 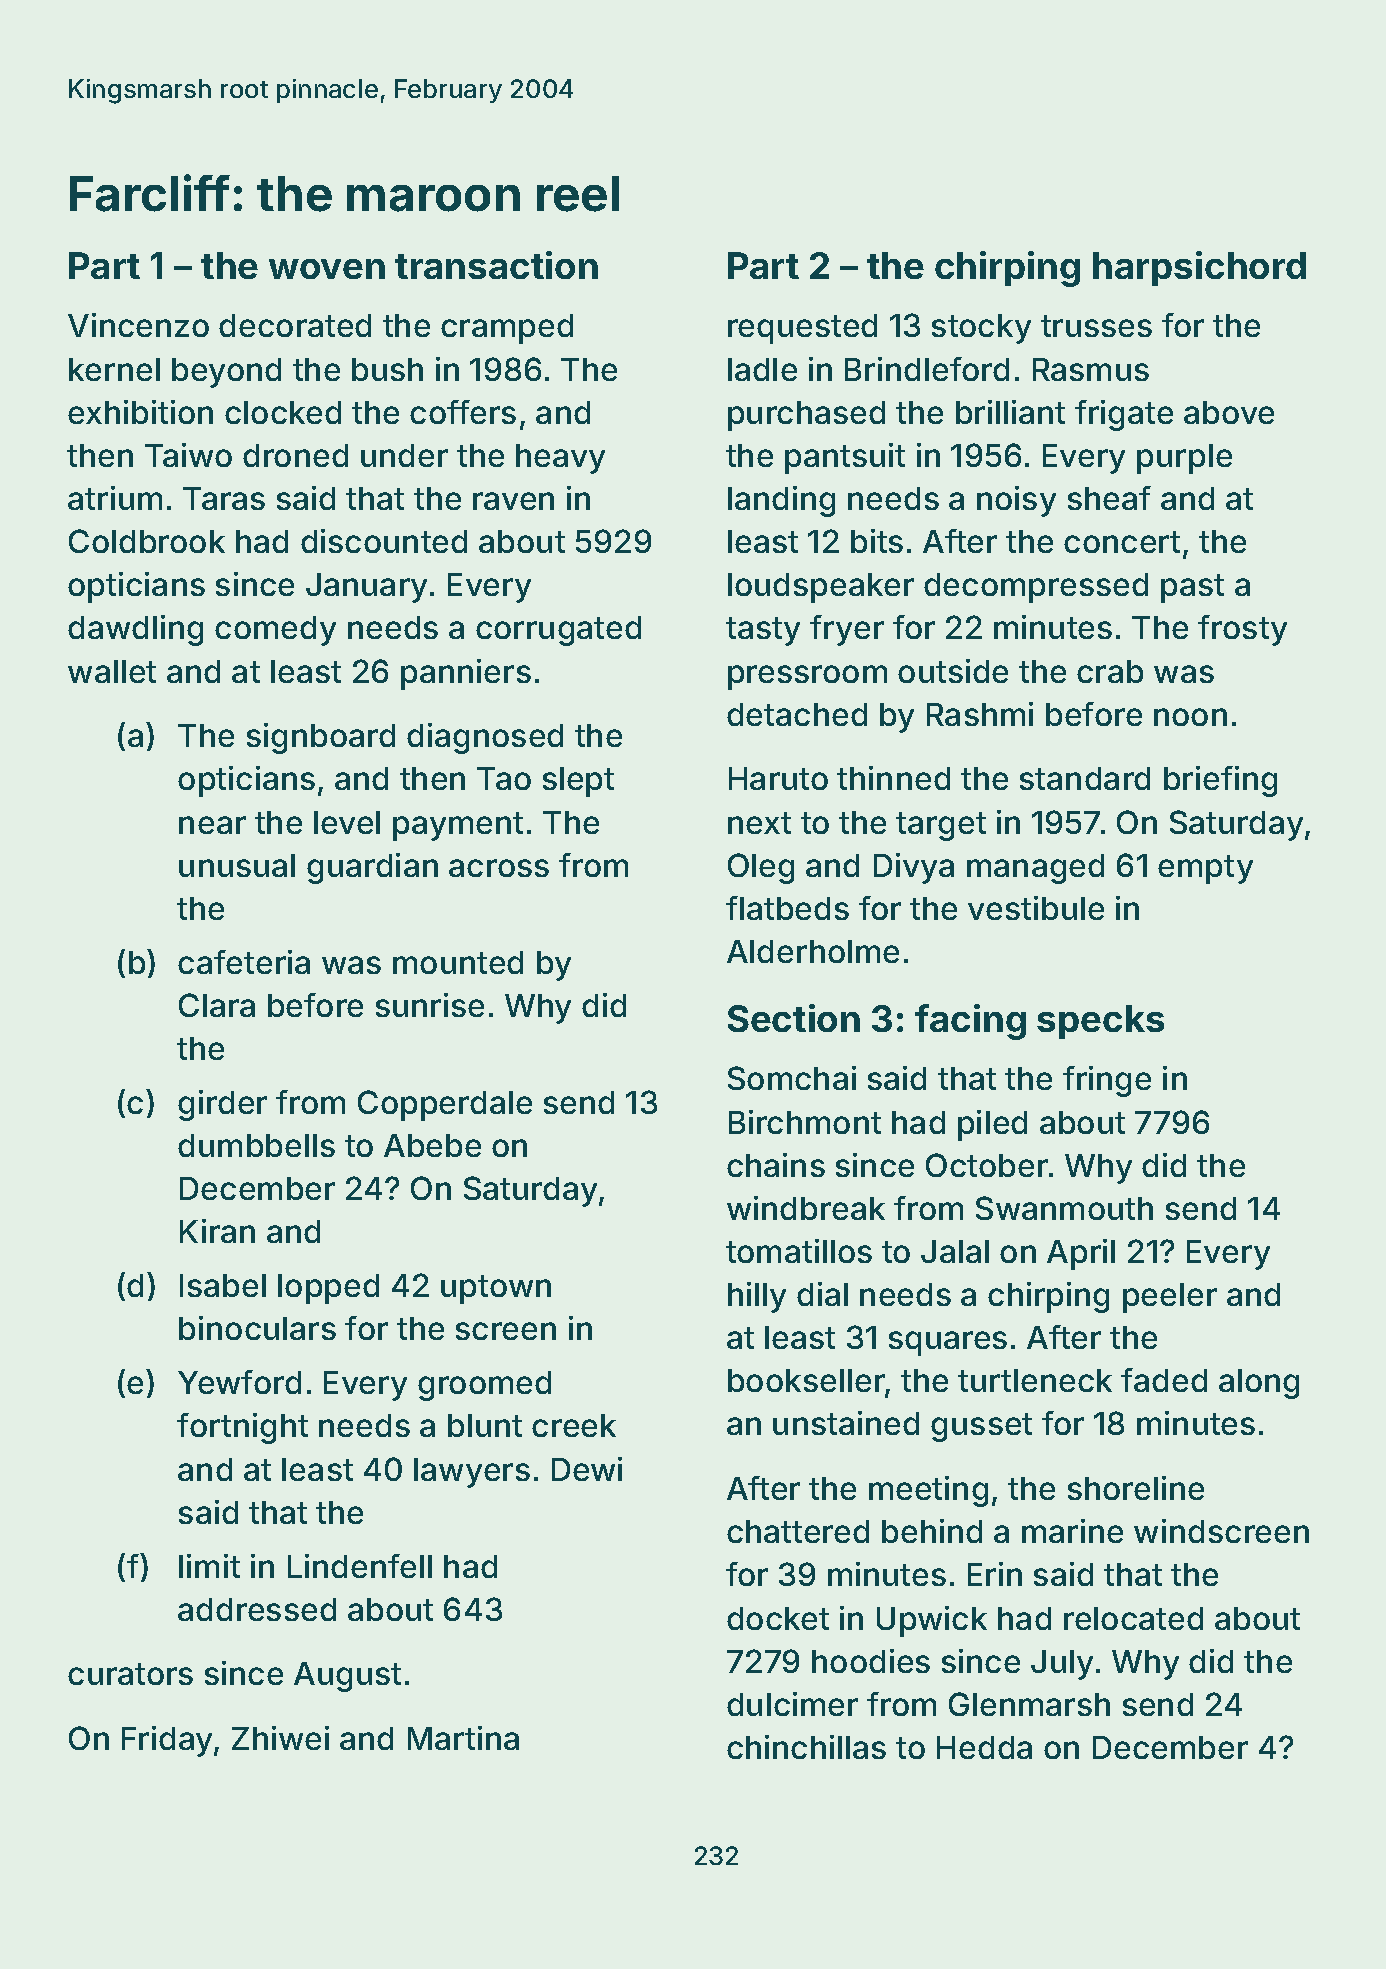 What do you see at coordinates (806, 416) in the screenshot?
I see `purchased` at bounding box center [806, 416].
